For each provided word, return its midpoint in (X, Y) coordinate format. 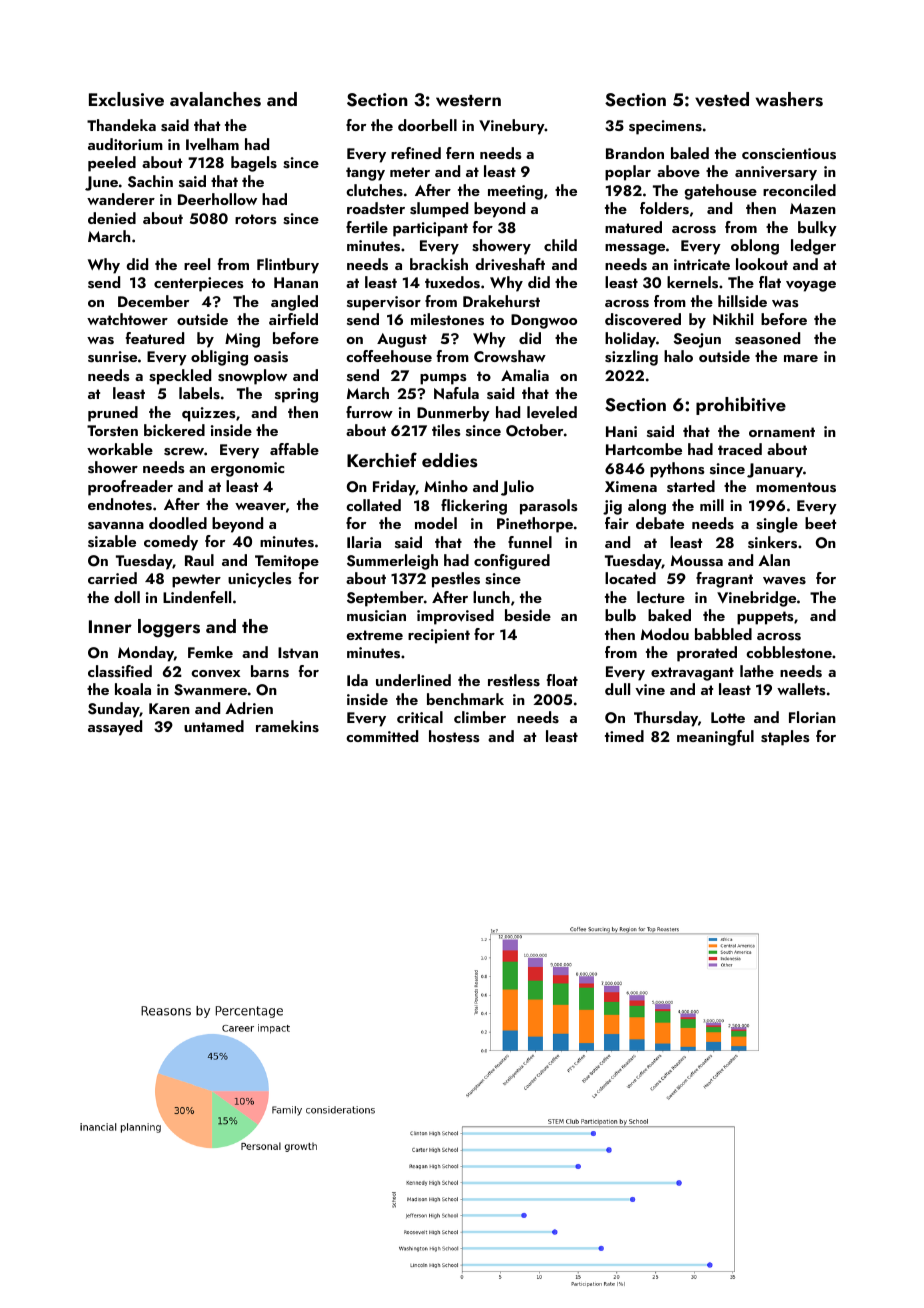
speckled (180, 377)
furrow (369, 412)
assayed (115, 728)
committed (382, 736)
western (468, 101)
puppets (765, 618)
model (436, 523)
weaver (260, 507)
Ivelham (212, 144)
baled (690, 153)
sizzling (631, 358)
